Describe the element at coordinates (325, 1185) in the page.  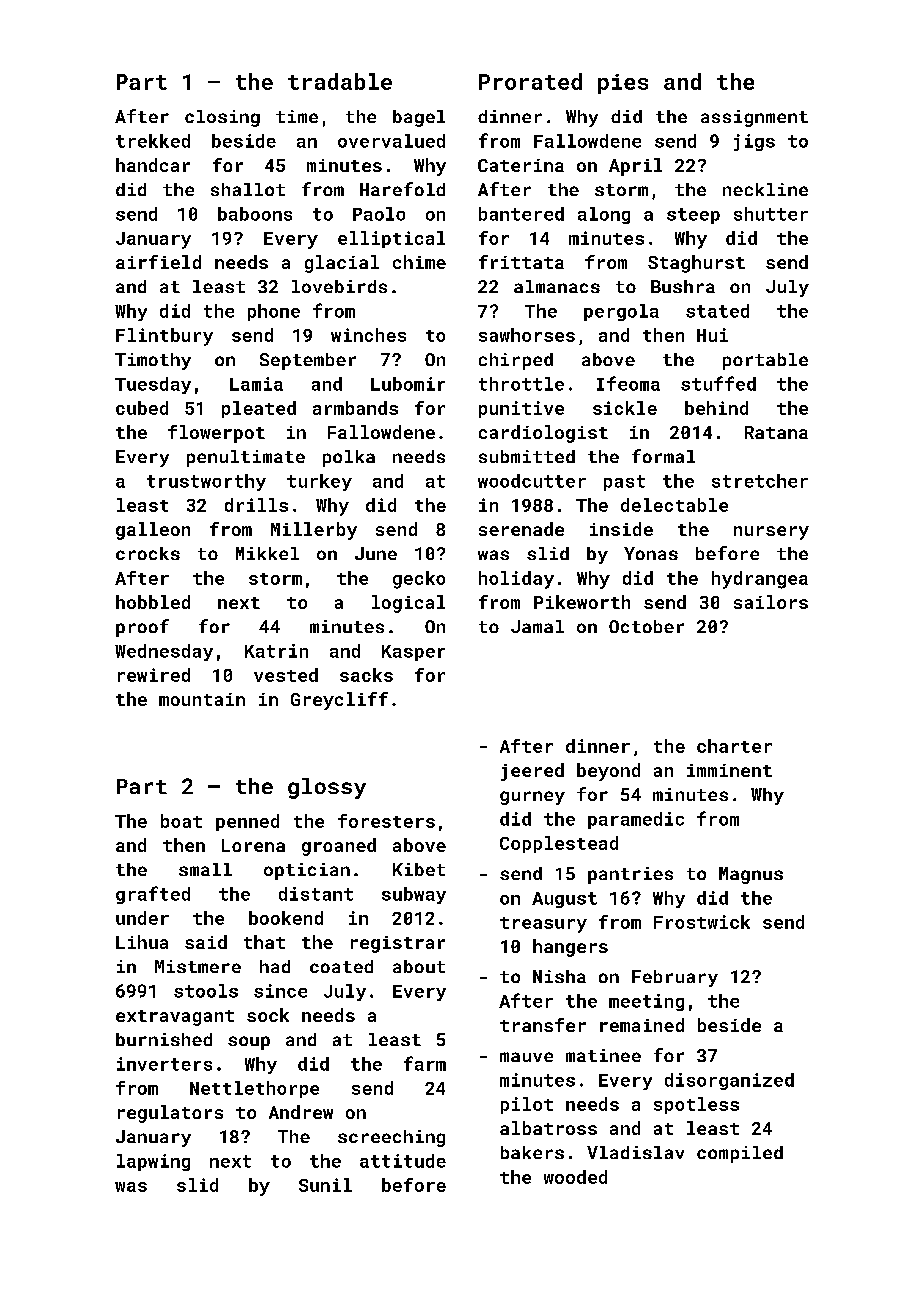
I see `Sunil` at that location.
